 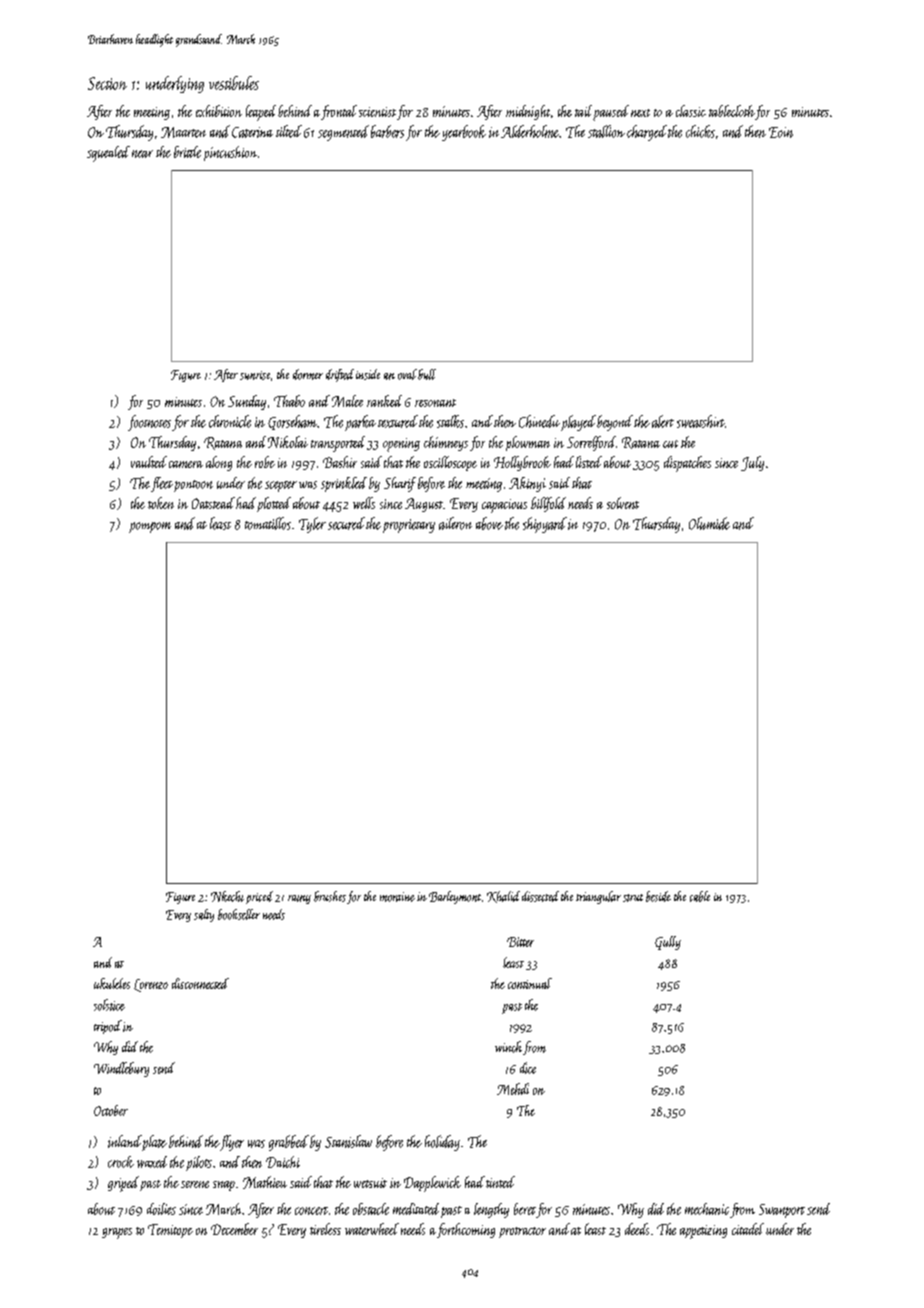 What do you see at coordinates (343, 133) in the page?
I see `segmented` at bounding box center [343, 133].
